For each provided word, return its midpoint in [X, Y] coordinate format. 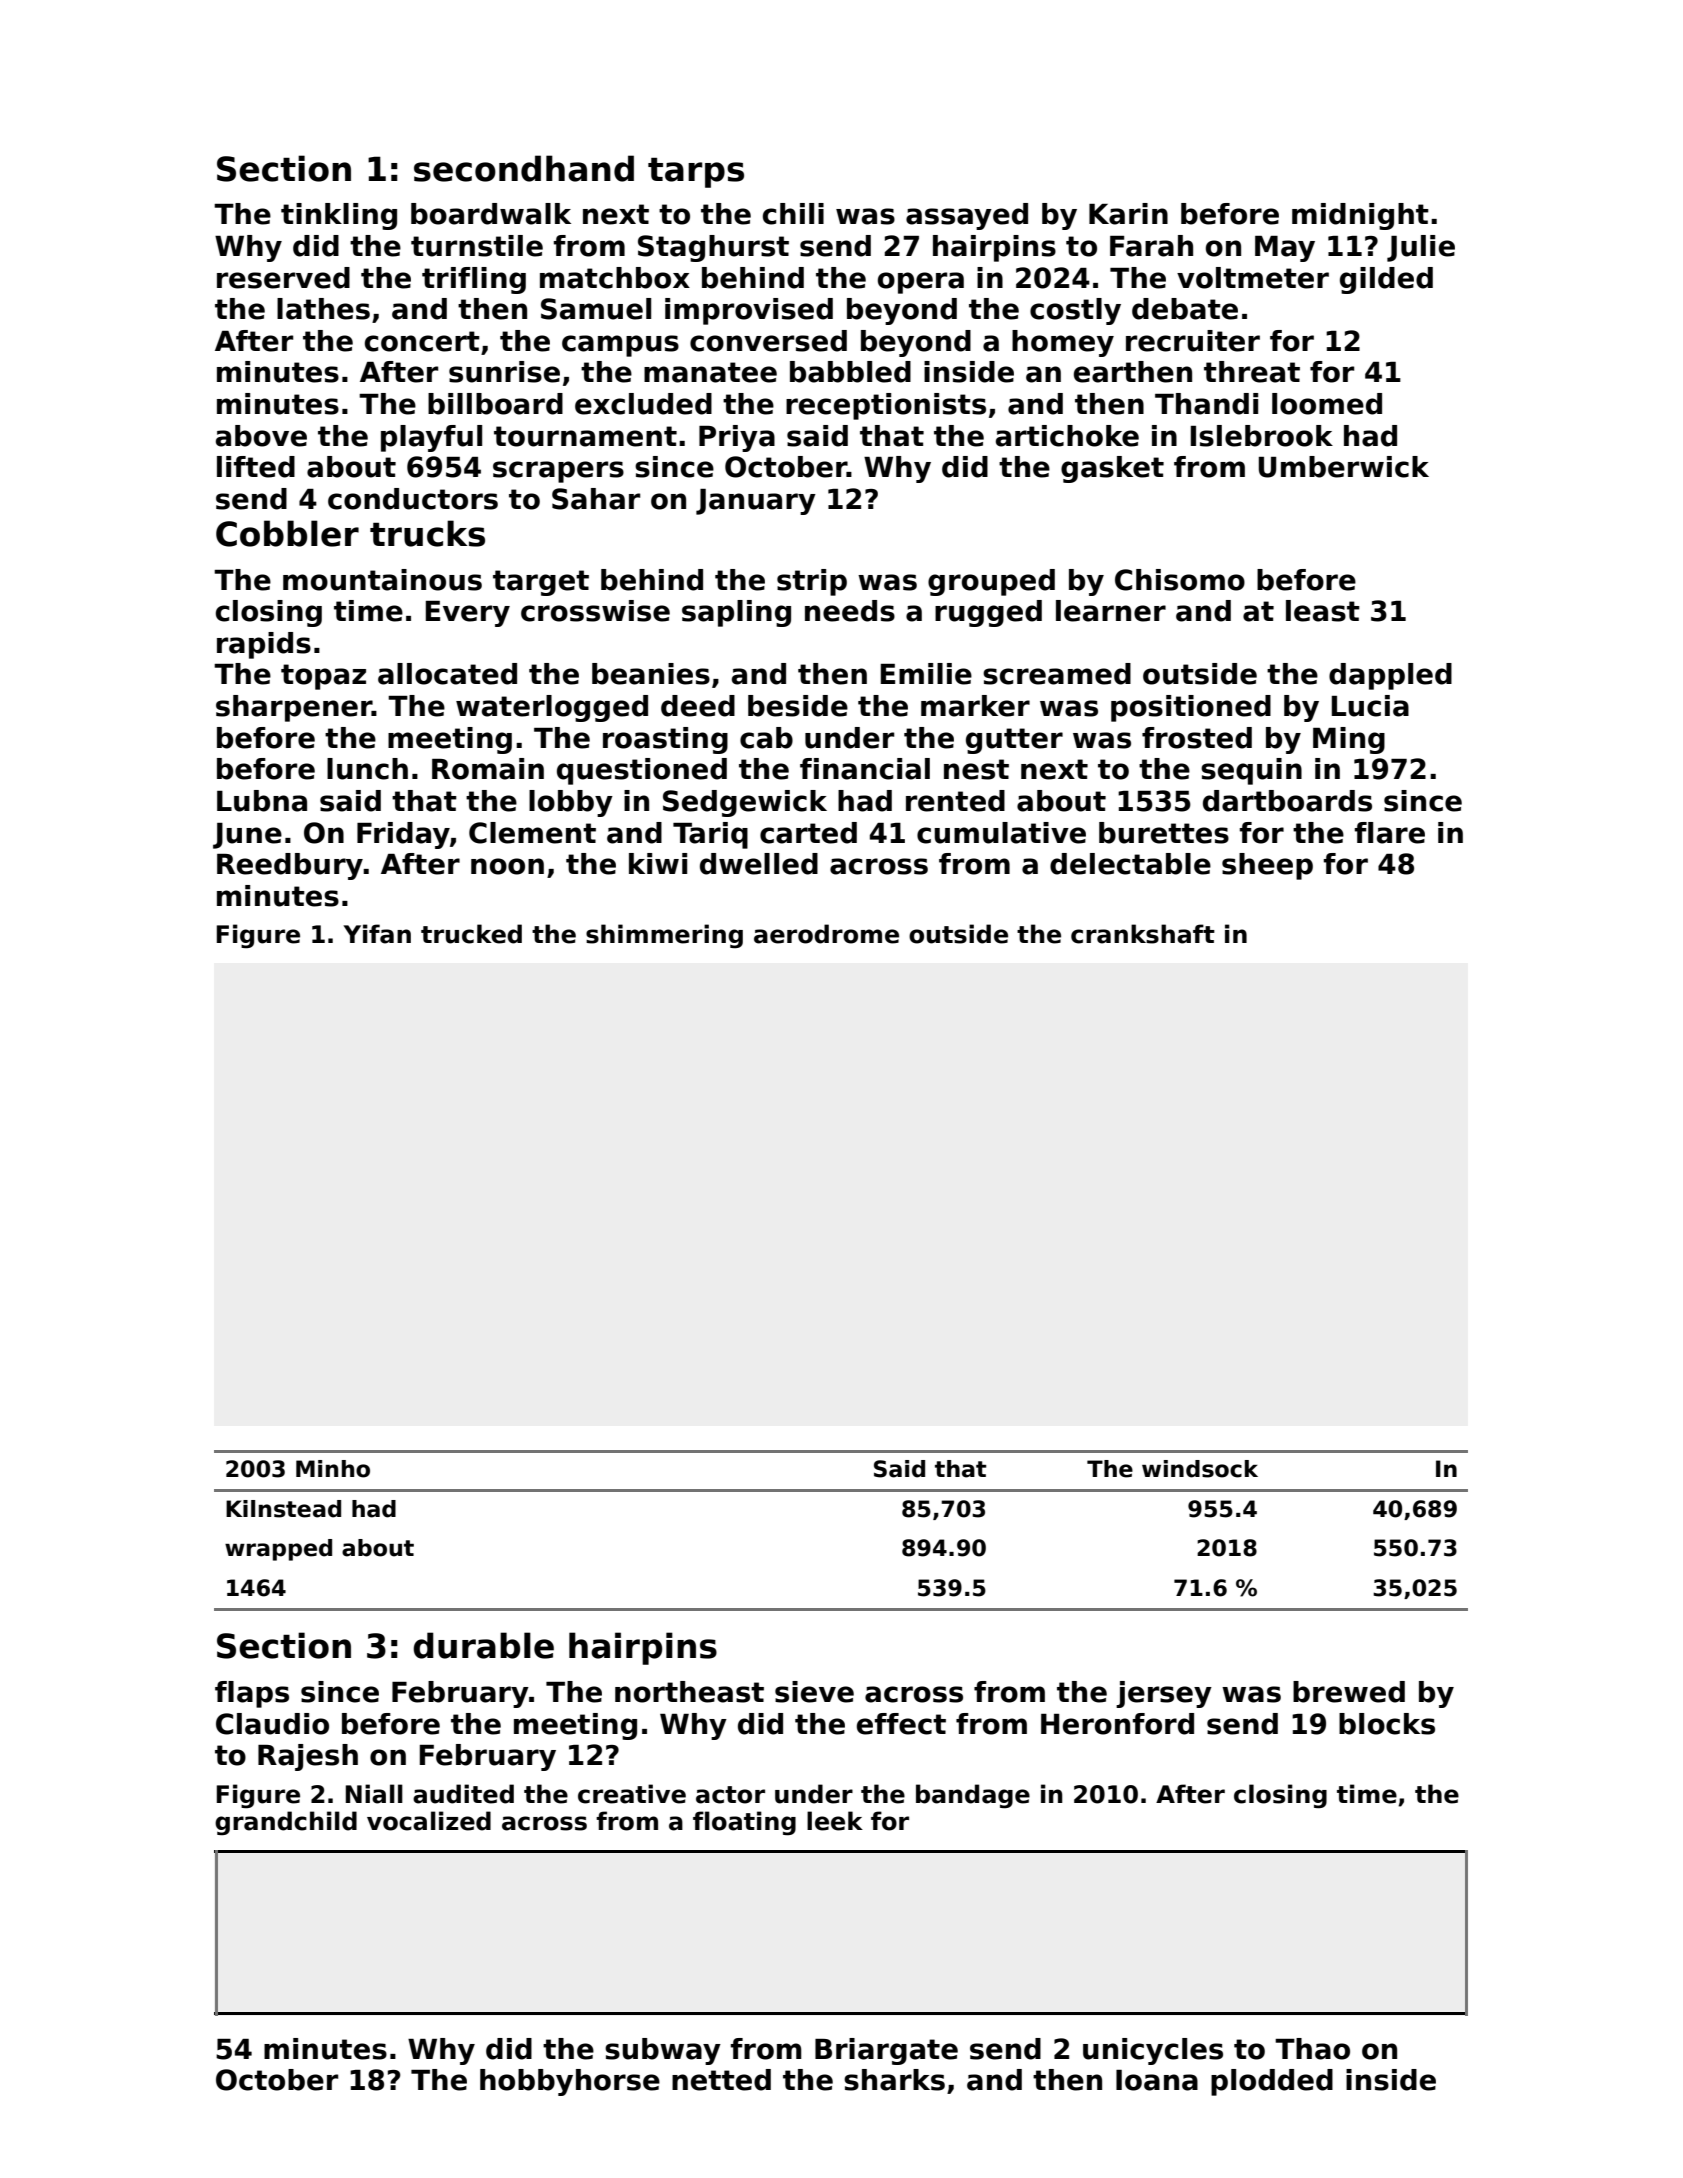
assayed [967, 216]
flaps [252, 1694]
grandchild [286, 1823]
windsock [1200, 1469]
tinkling [339, 216]
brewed [1349, 1692]
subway [663, 2051]
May [1285, 249]
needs [850, 611]
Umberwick [1344, 467]
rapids [264, 645]
